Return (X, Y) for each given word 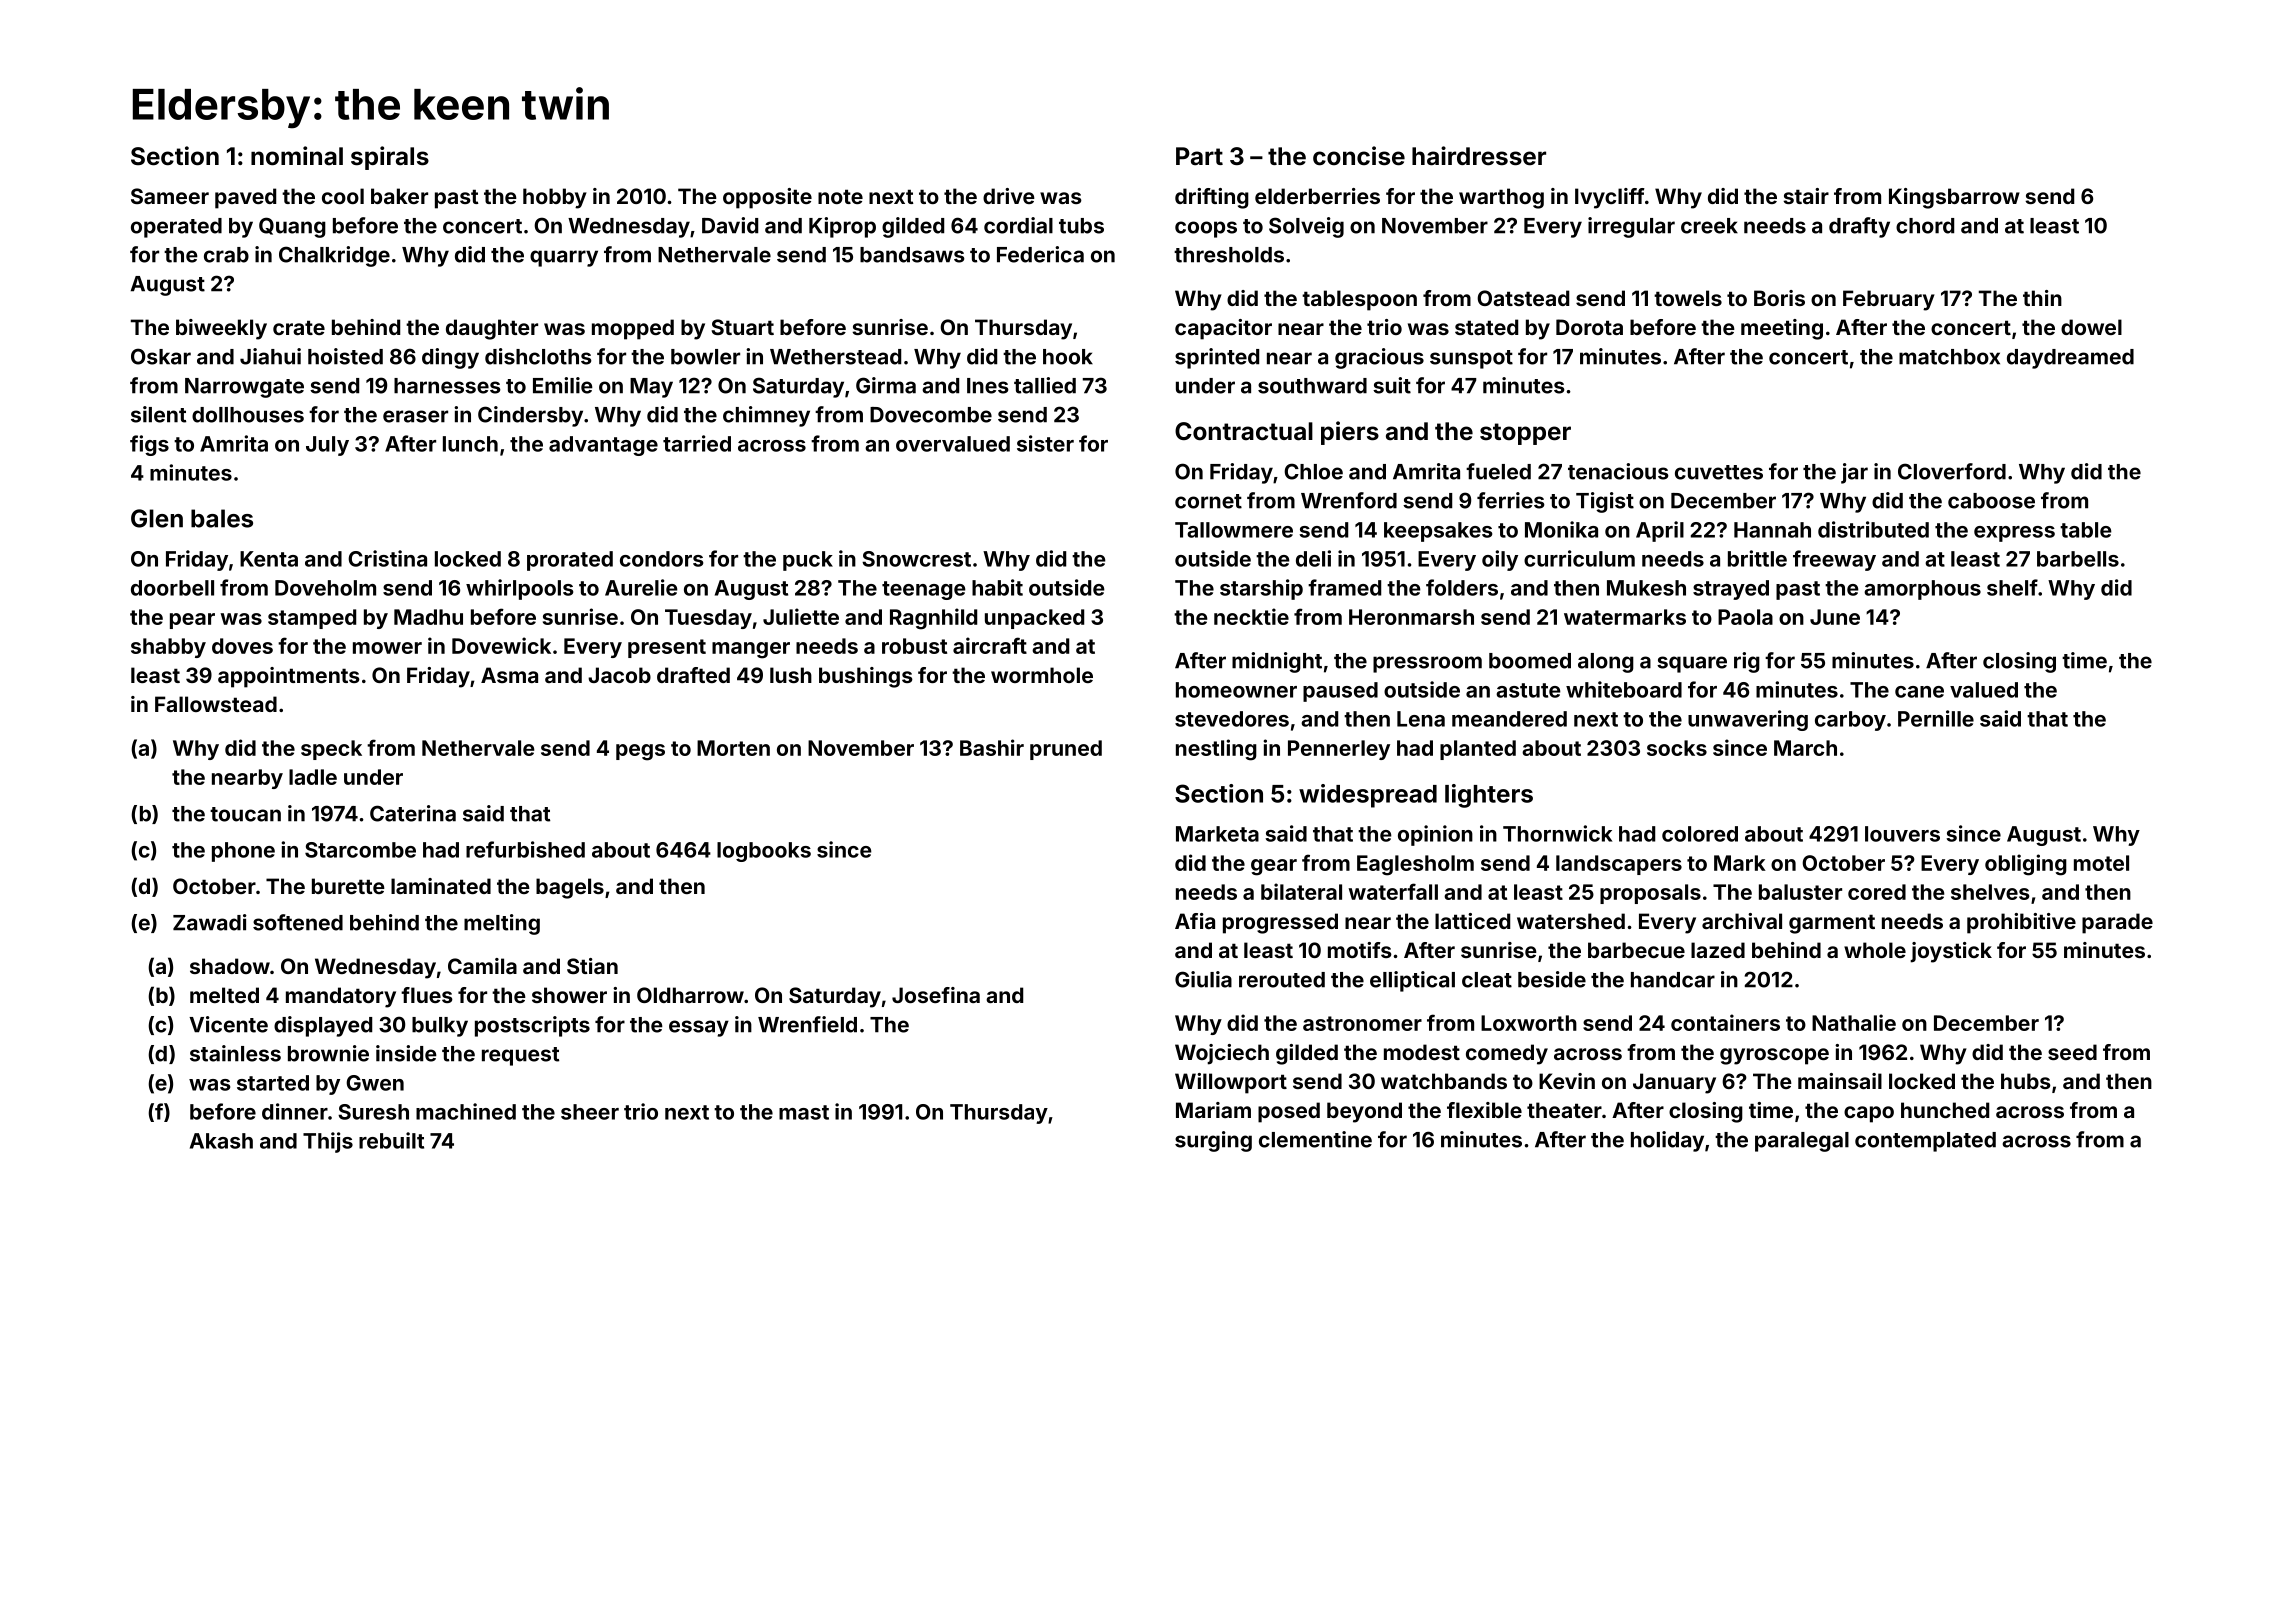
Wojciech (1222, 1054)
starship (1261, 589)
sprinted (1217, 358)
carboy (1850, 721)
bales (222, 518)
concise (1359, 156)
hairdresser (1479, 156)
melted (224, 995)
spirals (390, 158)
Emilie (563, 385)
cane (1919, 692)
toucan (245, 814)
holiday (1667, 1141)
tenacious (1618, 471)
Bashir (992, 747)
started (273, 1083)
